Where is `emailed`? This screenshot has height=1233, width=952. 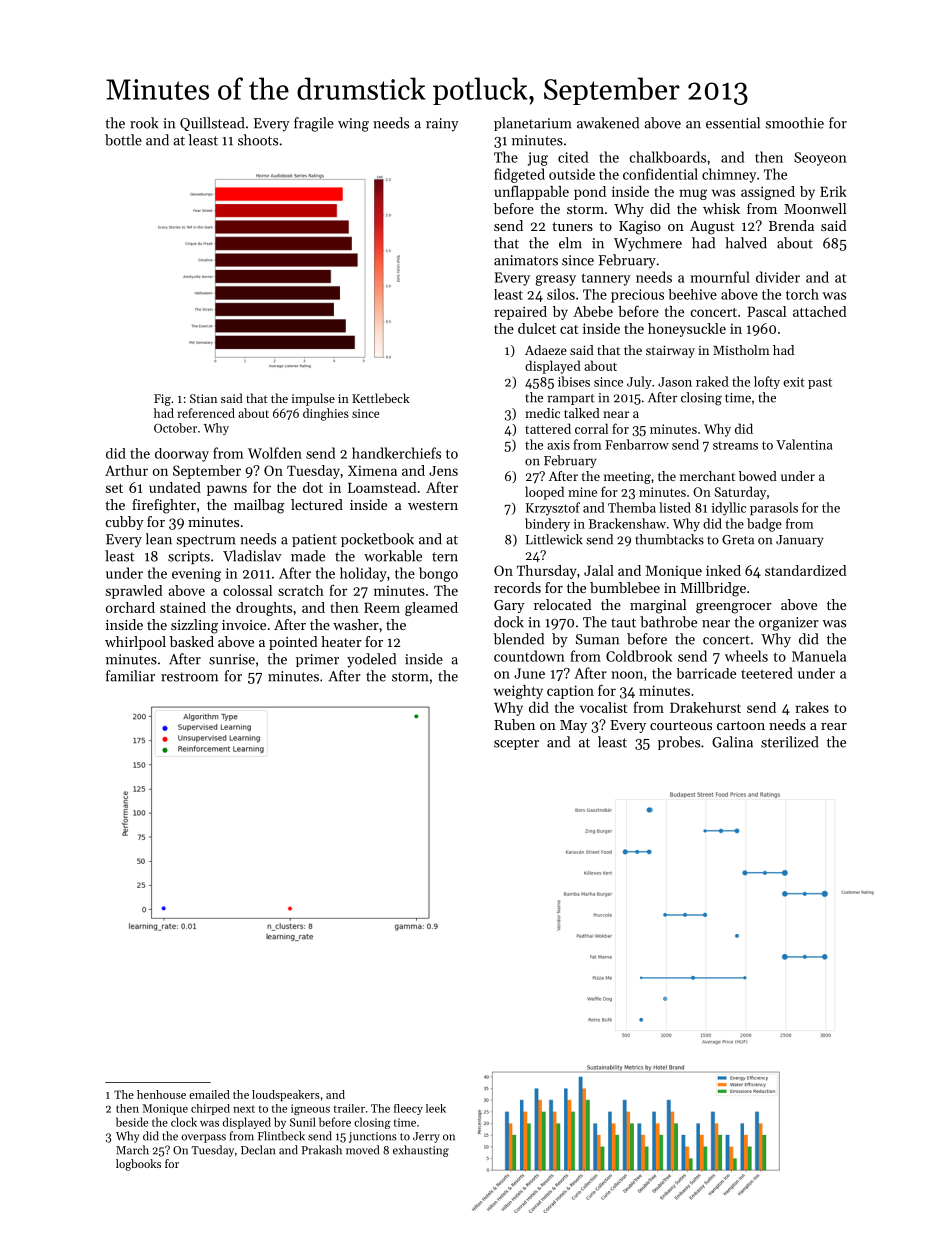 emailed is located at coordinates (209, 1094).
